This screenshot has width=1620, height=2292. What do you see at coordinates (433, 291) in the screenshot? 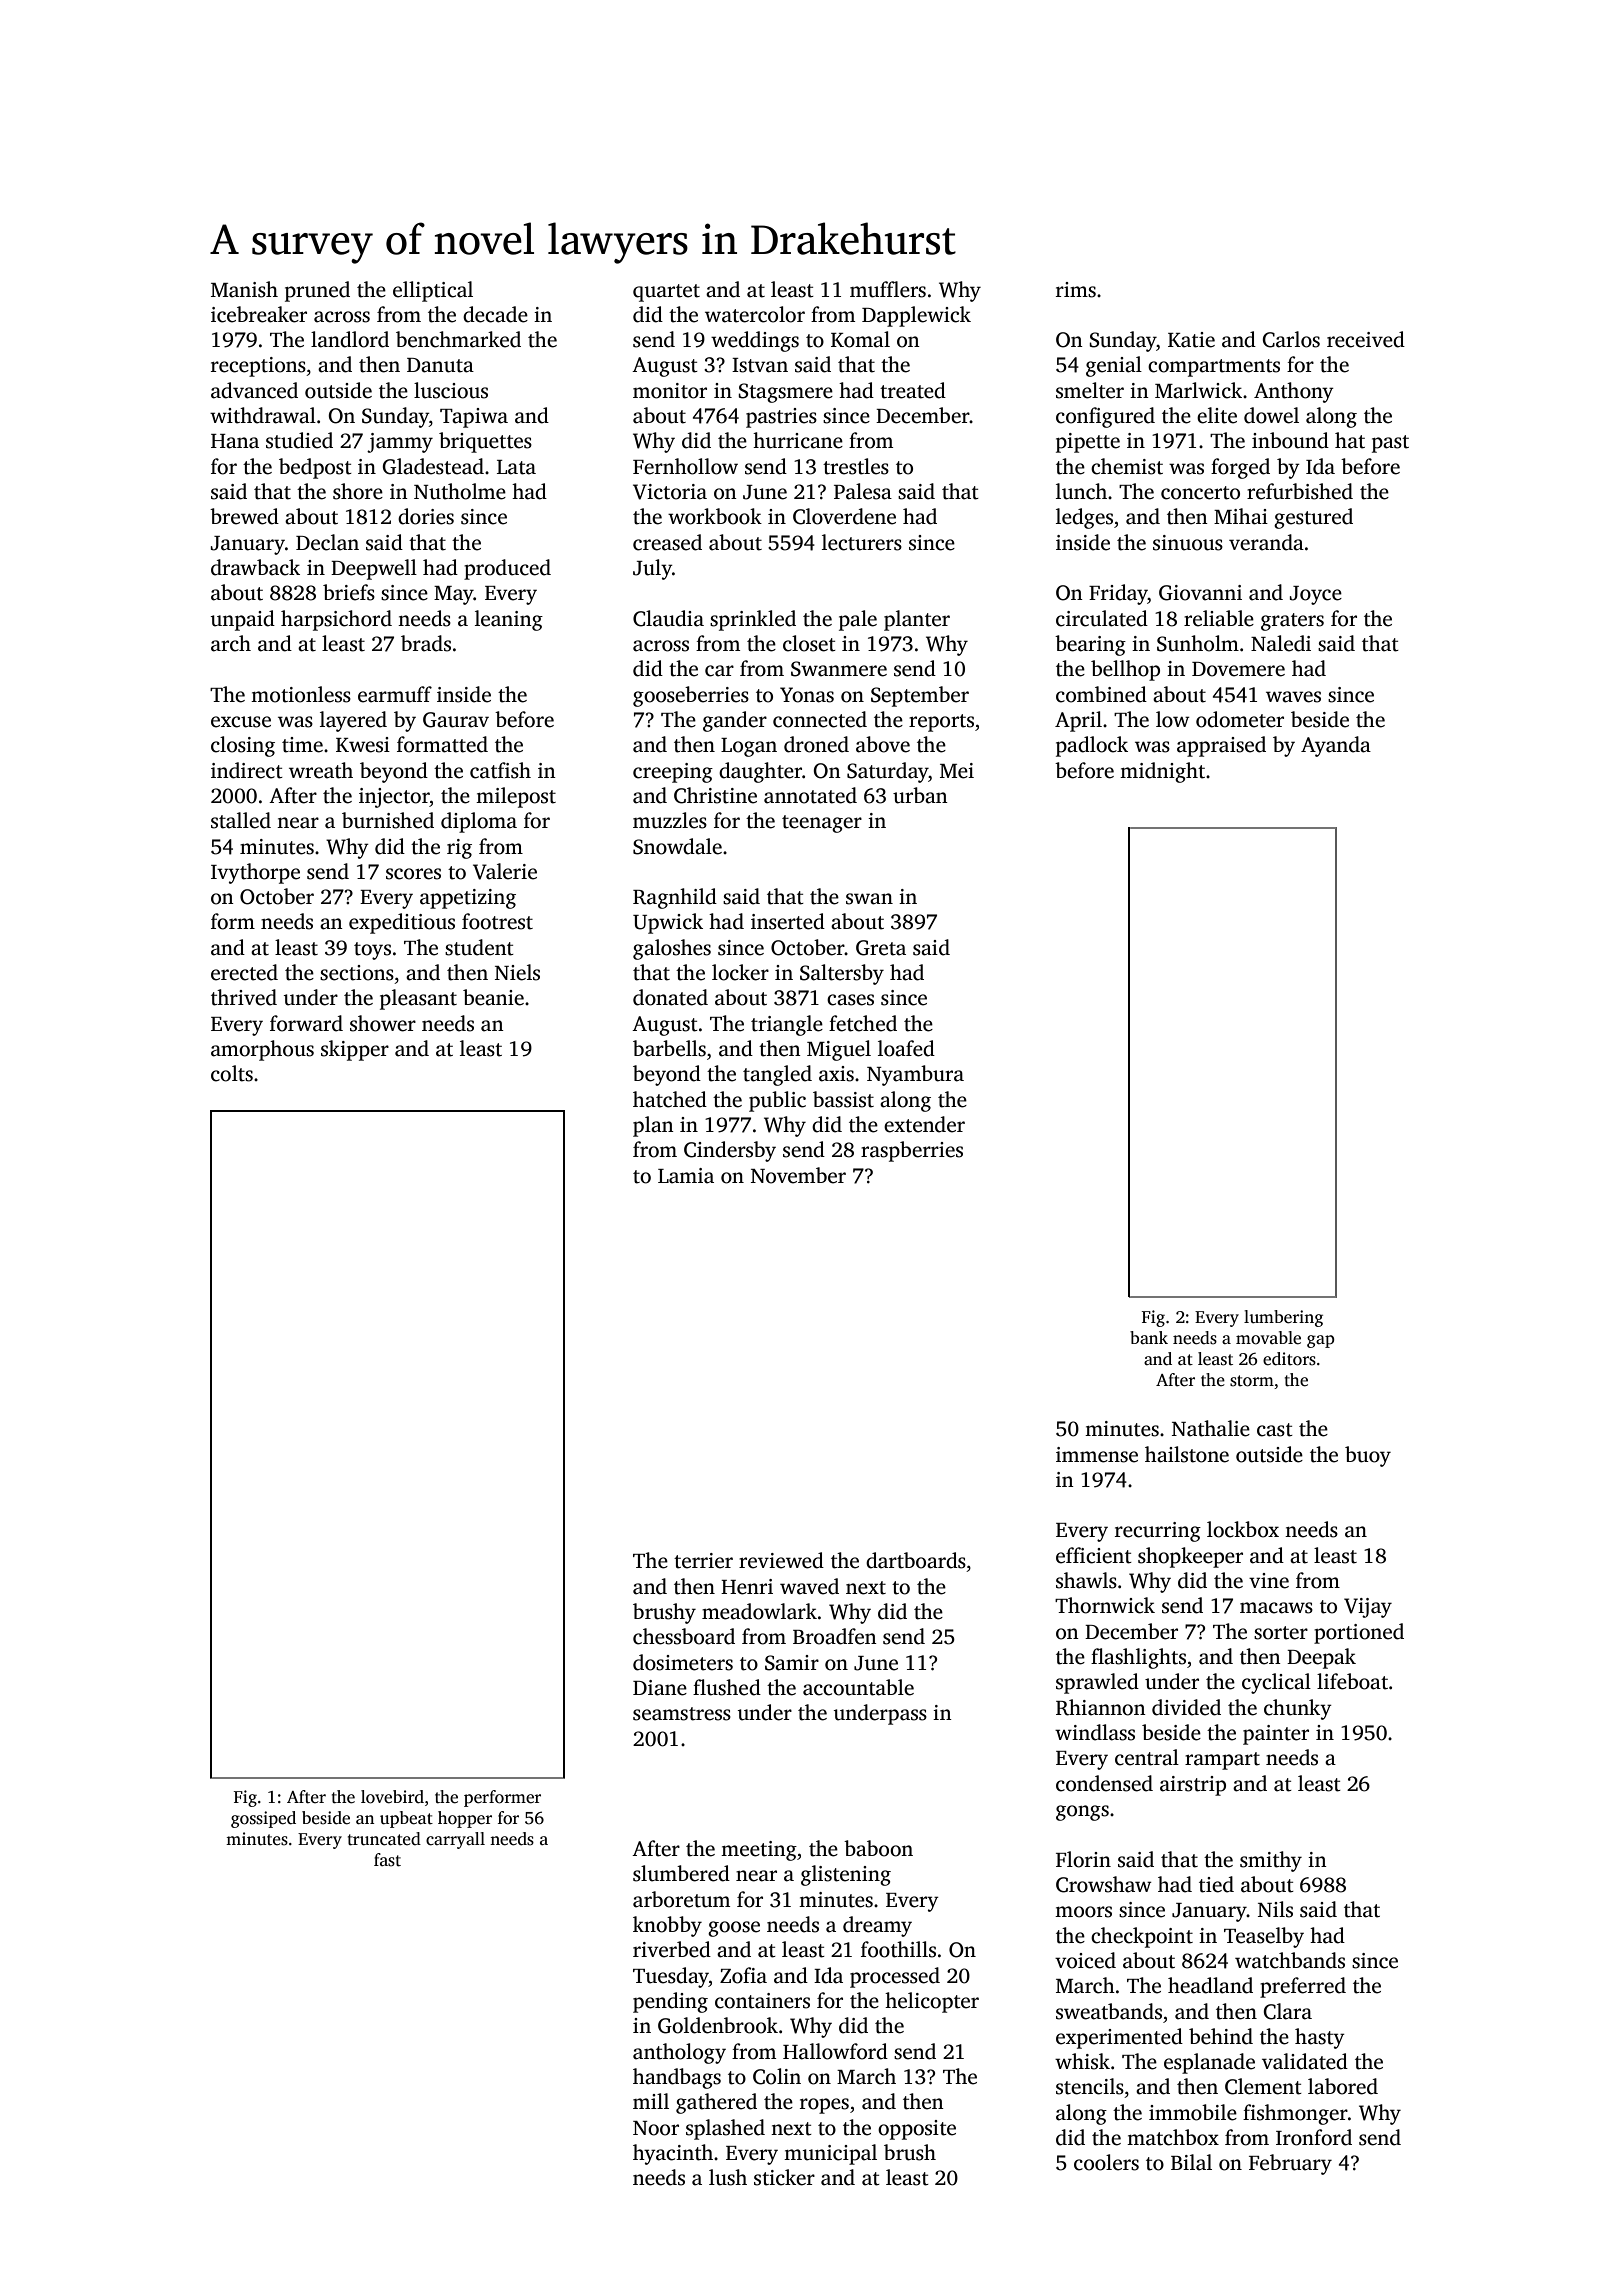
I see `elliptical` at bounding box center [433, 291].
